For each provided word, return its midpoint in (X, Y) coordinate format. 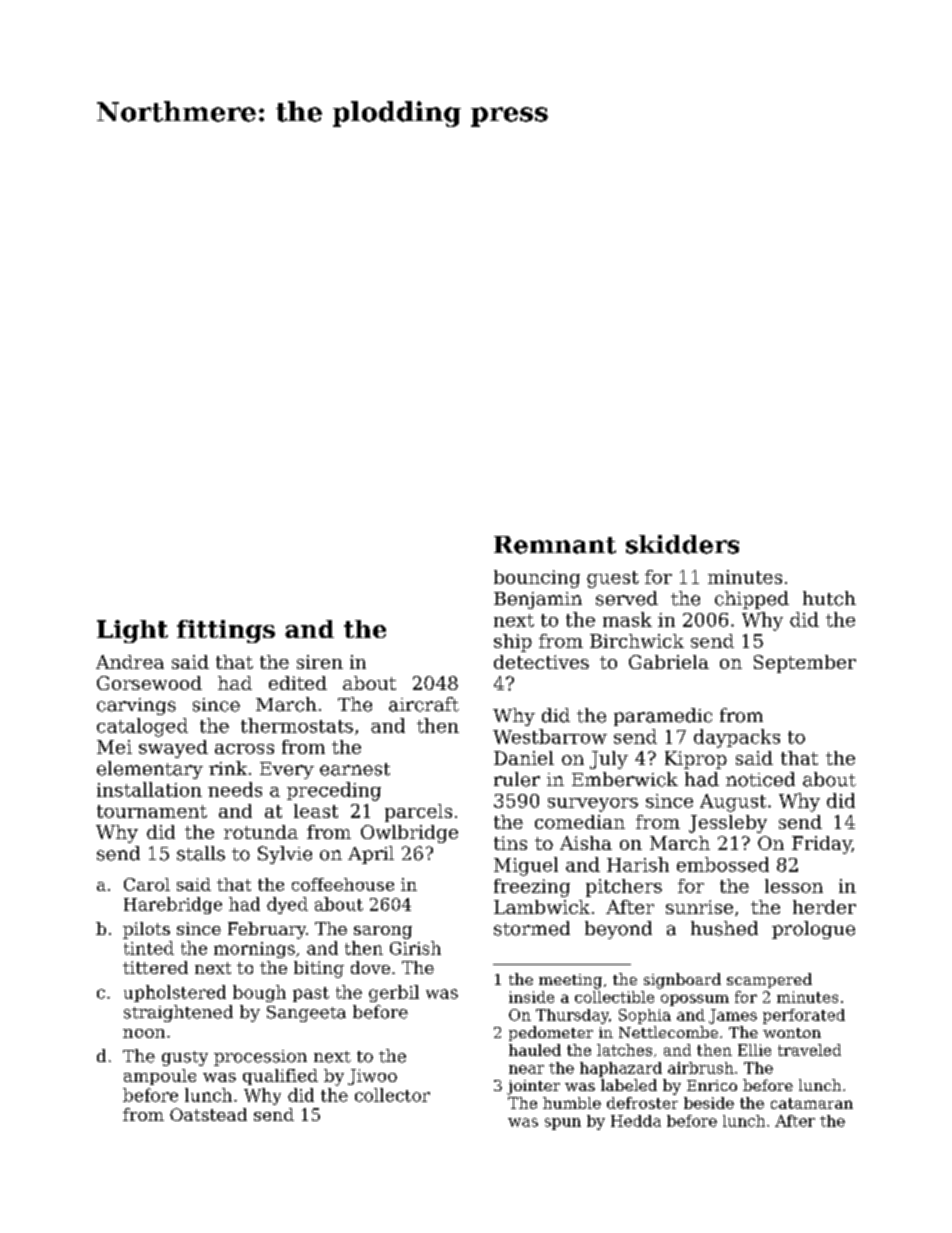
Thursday (572, 1016)
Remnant (555, 545)
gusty (185, 1058)
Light (132, 631)
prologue (813, 930)
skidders (682, 544)
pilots (146, 930)
